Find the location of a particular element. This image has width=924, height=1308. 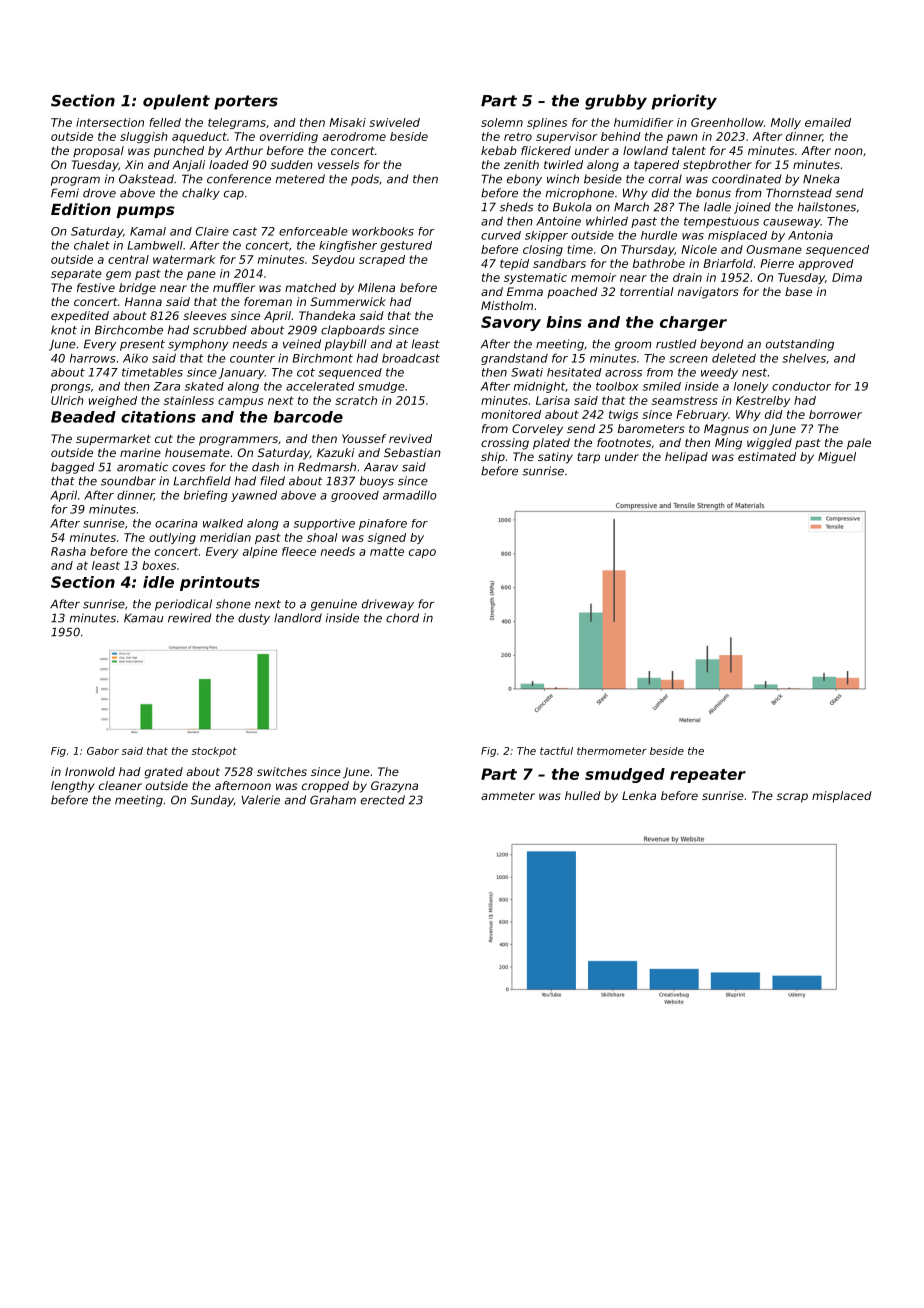

aqueduct is located at coordinates (199, 137).
